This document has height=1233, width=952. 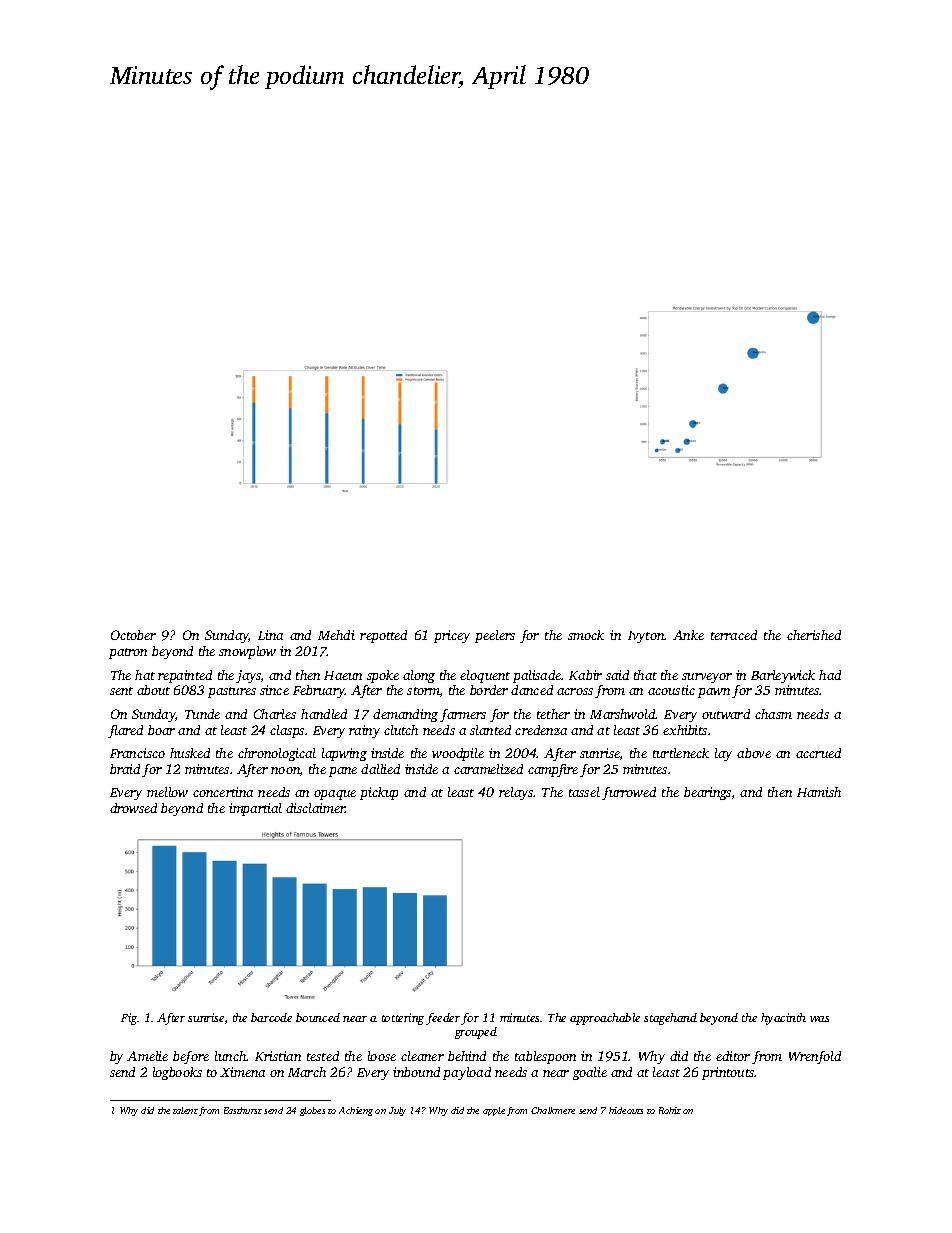 What do you see at coordinates (553, 1110) in the document?
I see `Chalkmere` at bounding box center [553, 1110].
